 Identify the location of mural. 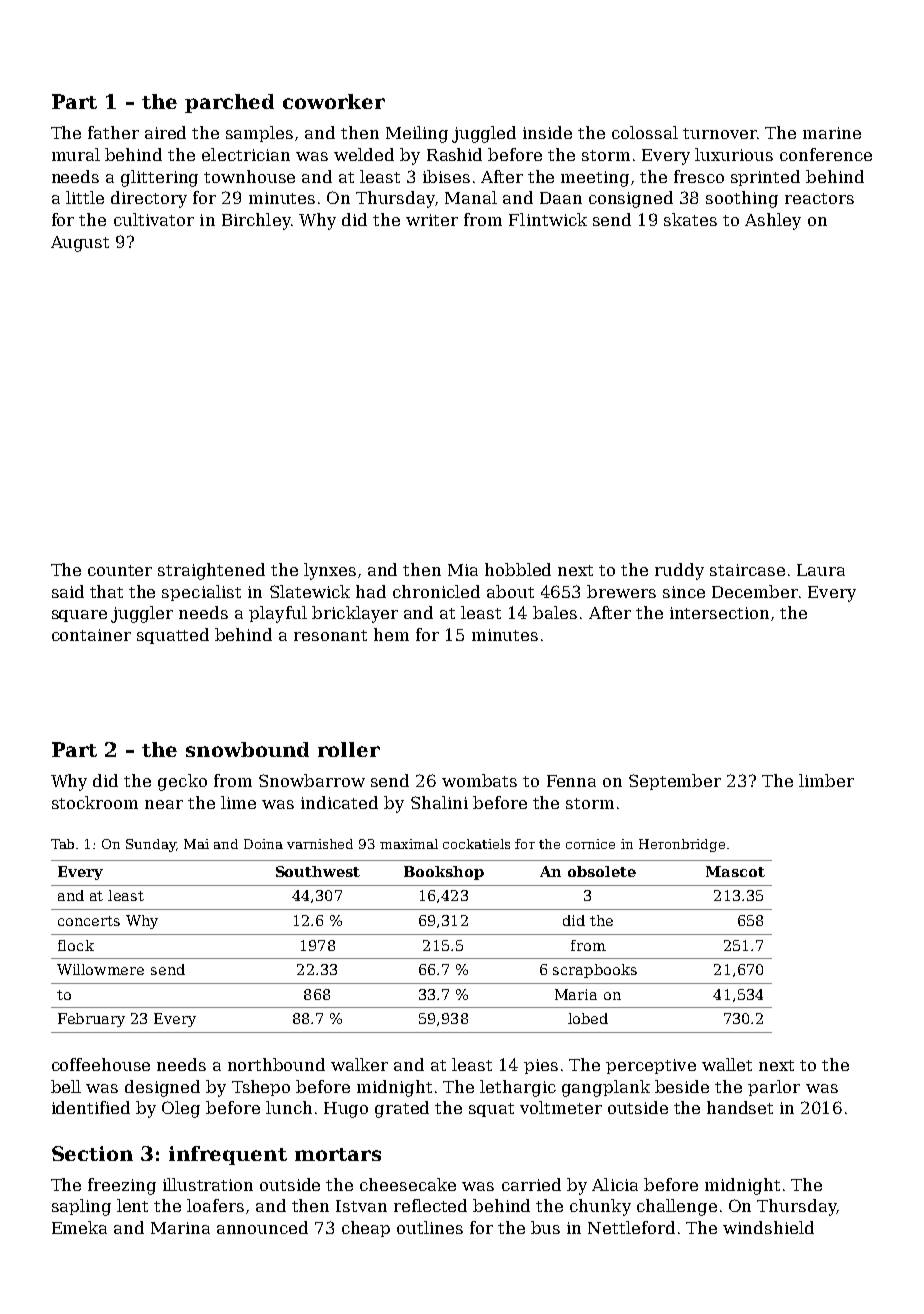
(76, 154).
